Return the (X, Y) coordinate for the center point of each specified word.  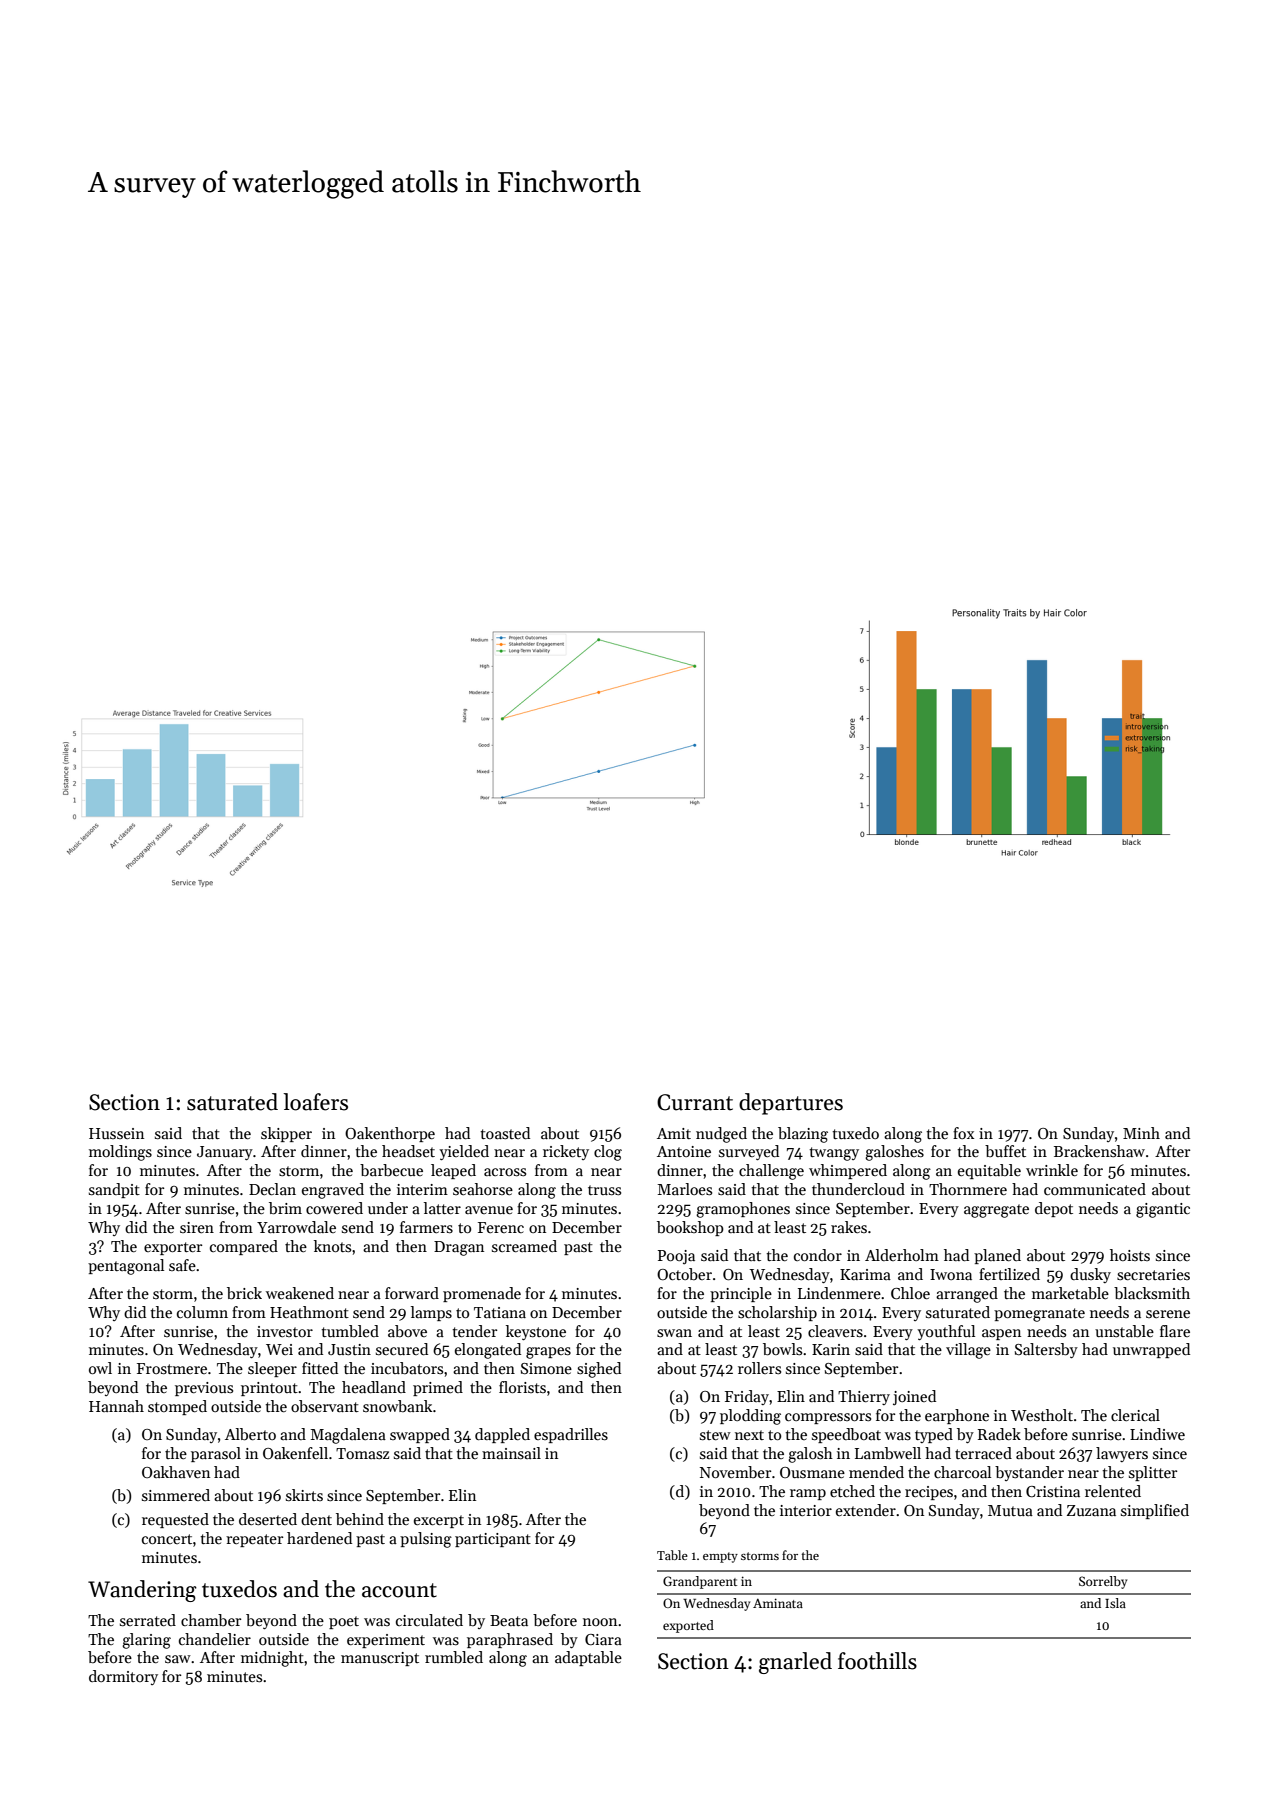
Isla (1115, 1603)
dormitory (123, 1677)
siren (197, 1227)
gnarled (795, 1663)
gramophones (743, 1210)
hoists (1130, 1255)
